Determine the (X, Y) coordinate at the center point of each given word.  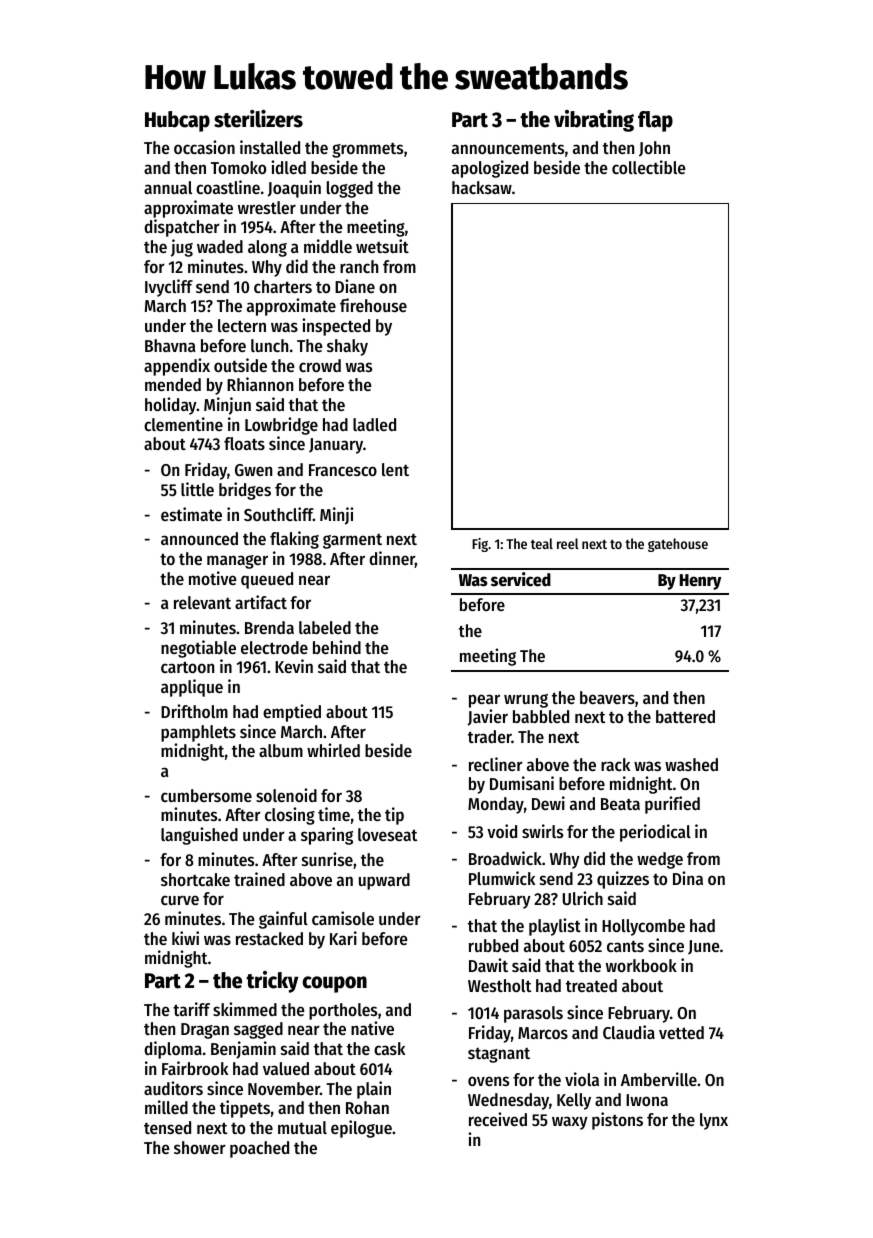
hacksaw (482, 187)
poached (259, 1149)
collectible (649, 167)
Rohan (367, 1107)
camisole (343, 918)
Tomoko (238, 167)
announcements (508, 148)
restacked (269, 938)
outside (240, 365)
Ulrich (583, 898)
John (654, 149)
